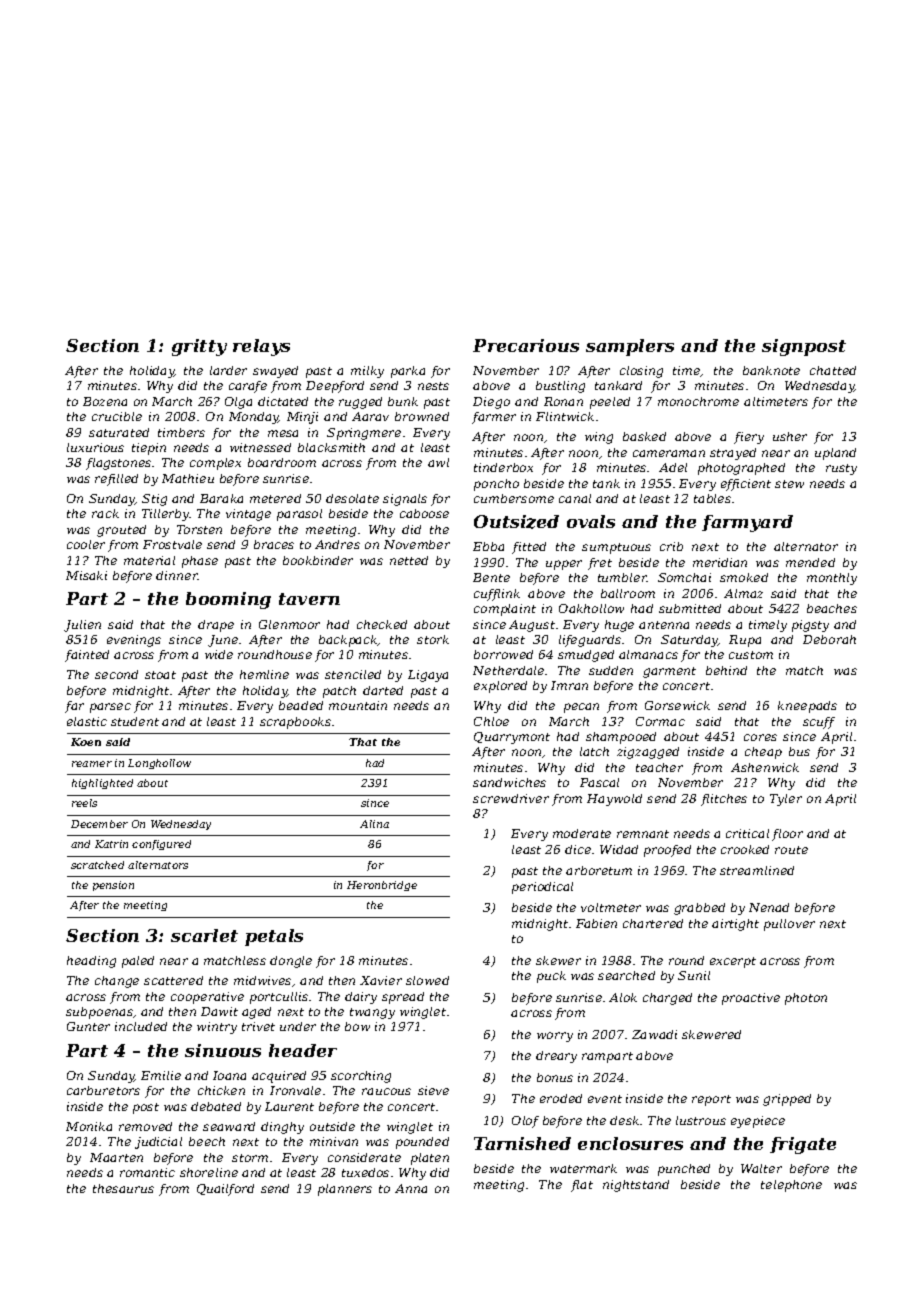 The image size is (924, 1308). What do you see at coordinates (382, 886) in the image?
I see `Heronbridge` at bounding box center [382, 886].
